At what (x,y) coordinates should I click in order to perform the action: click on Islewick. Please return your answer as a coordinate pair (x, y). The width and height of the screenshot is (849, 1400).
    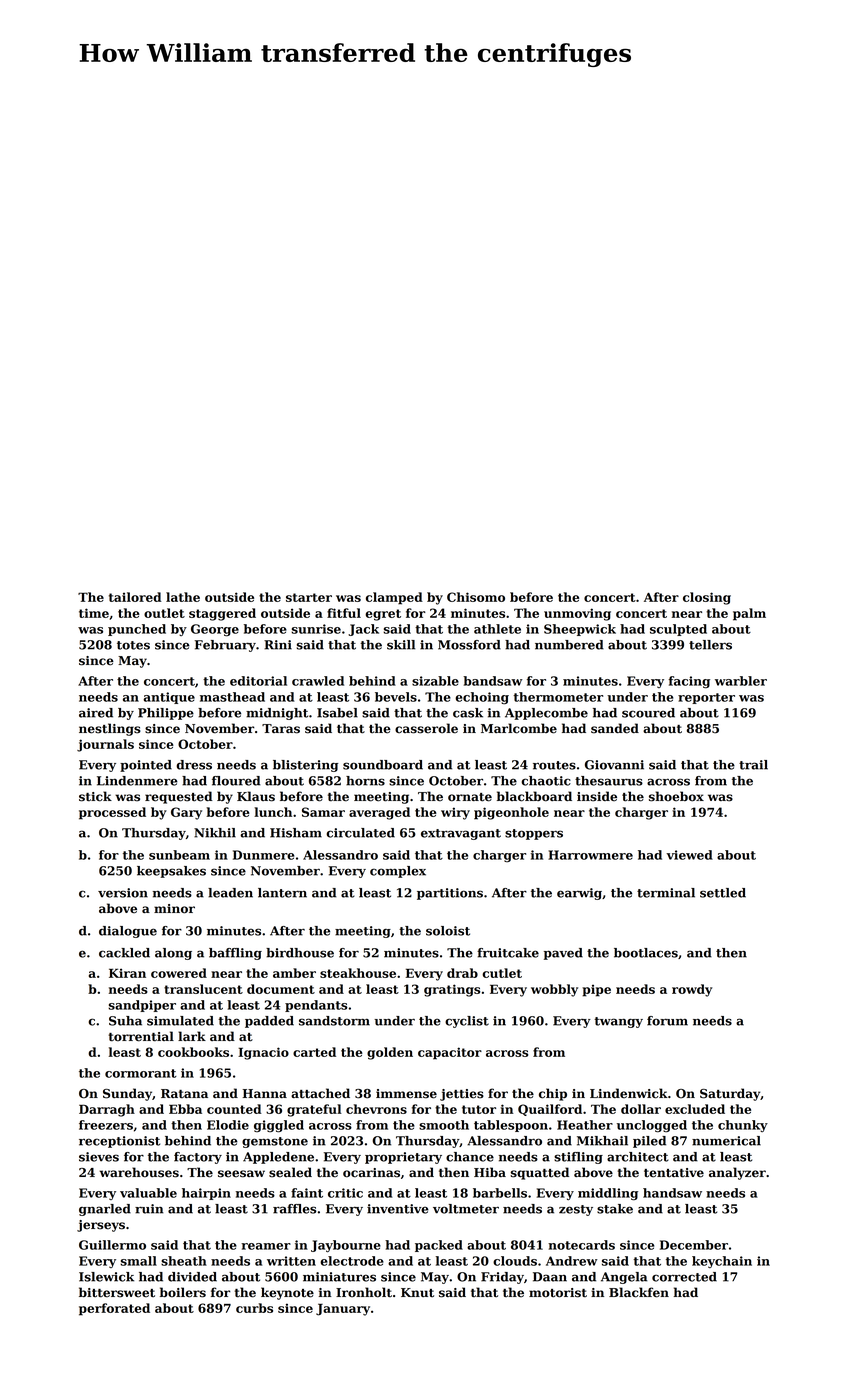
    Looking at the image, I should click on (106, 1277).
